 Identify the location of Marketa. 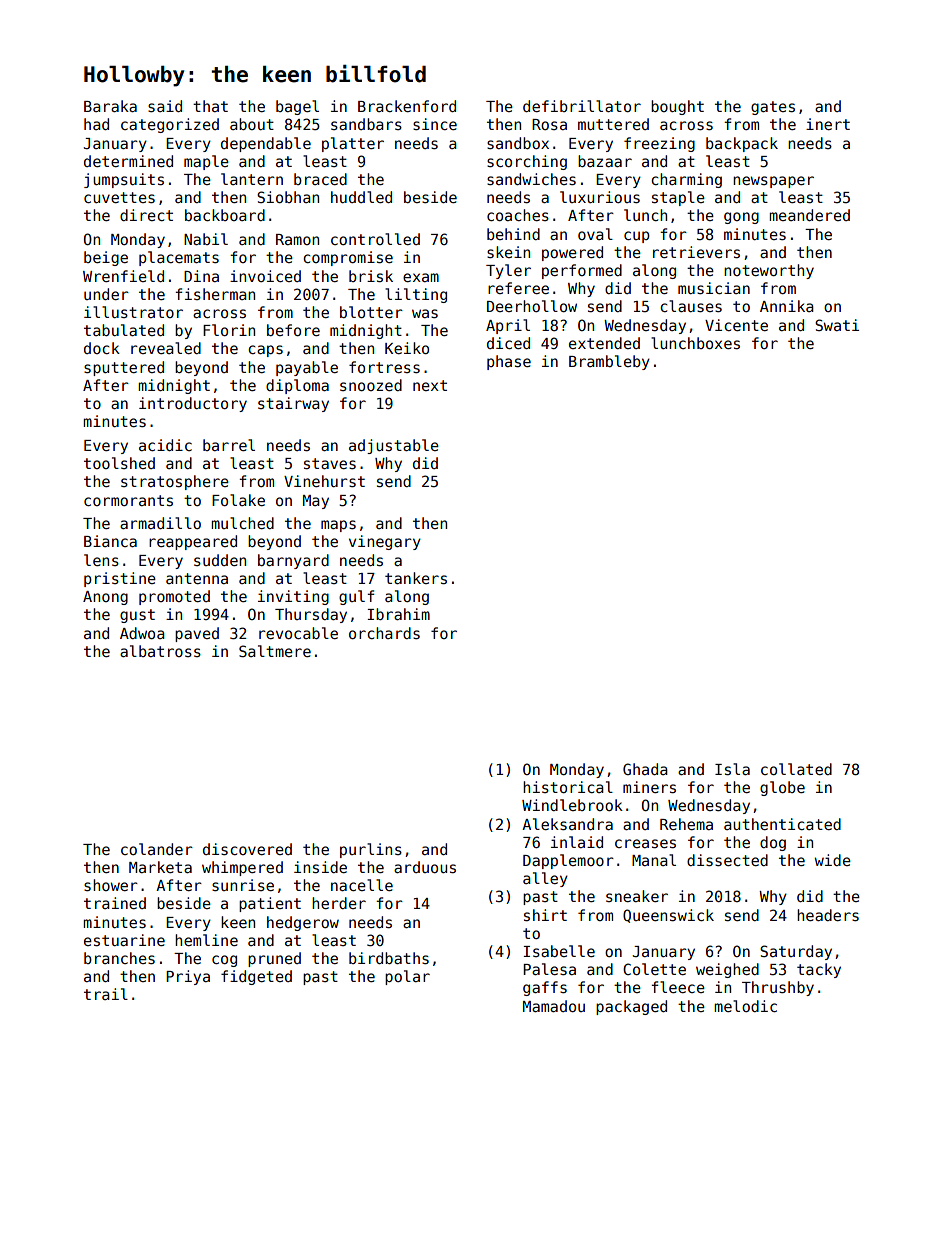
(160, 867).
